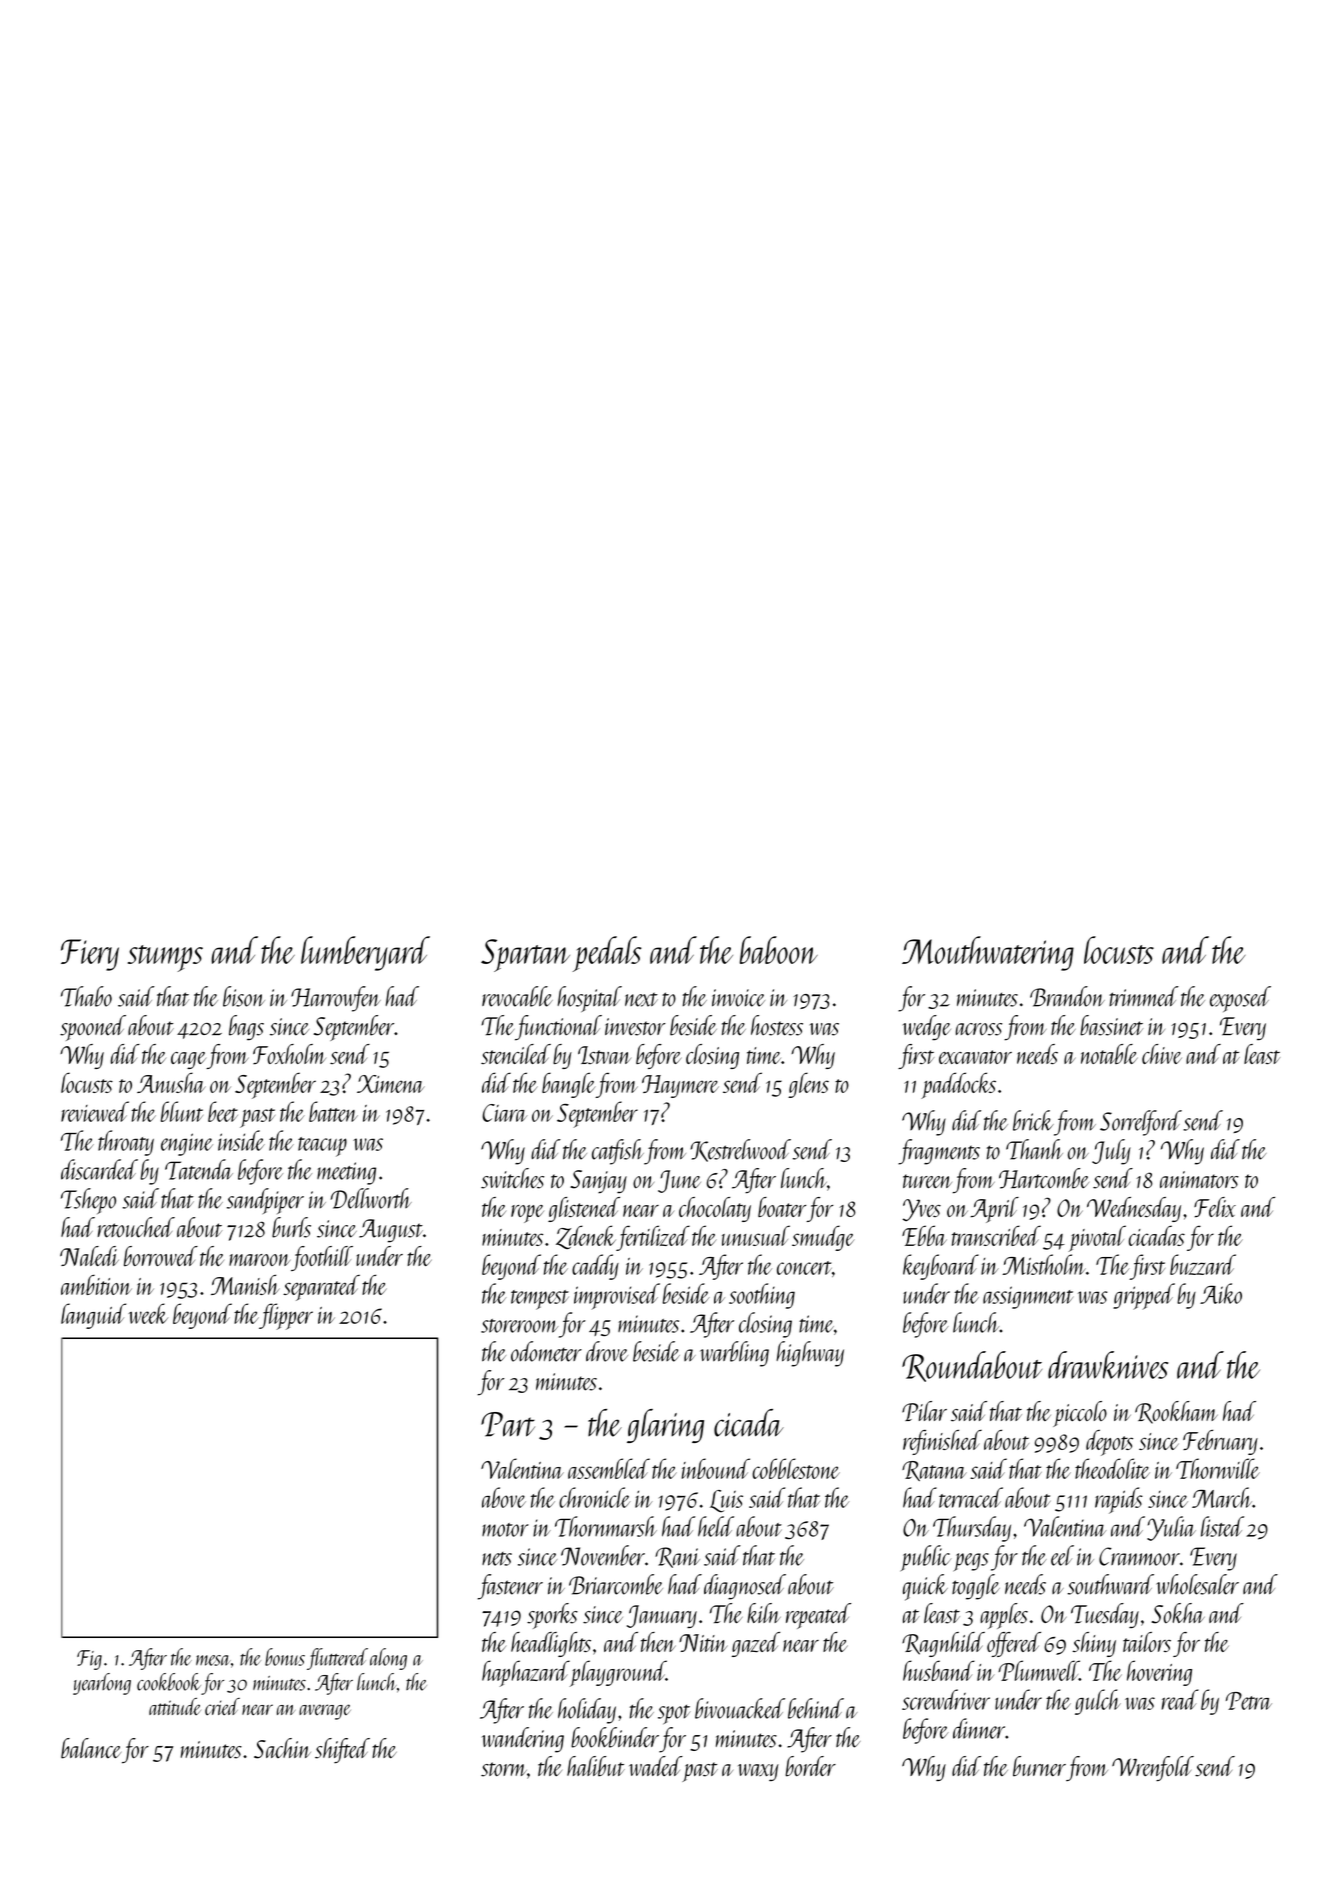 Image resolution: width=1341 pixels, height=1897 pixels. I want to click on baboon, so click(779, 950).
